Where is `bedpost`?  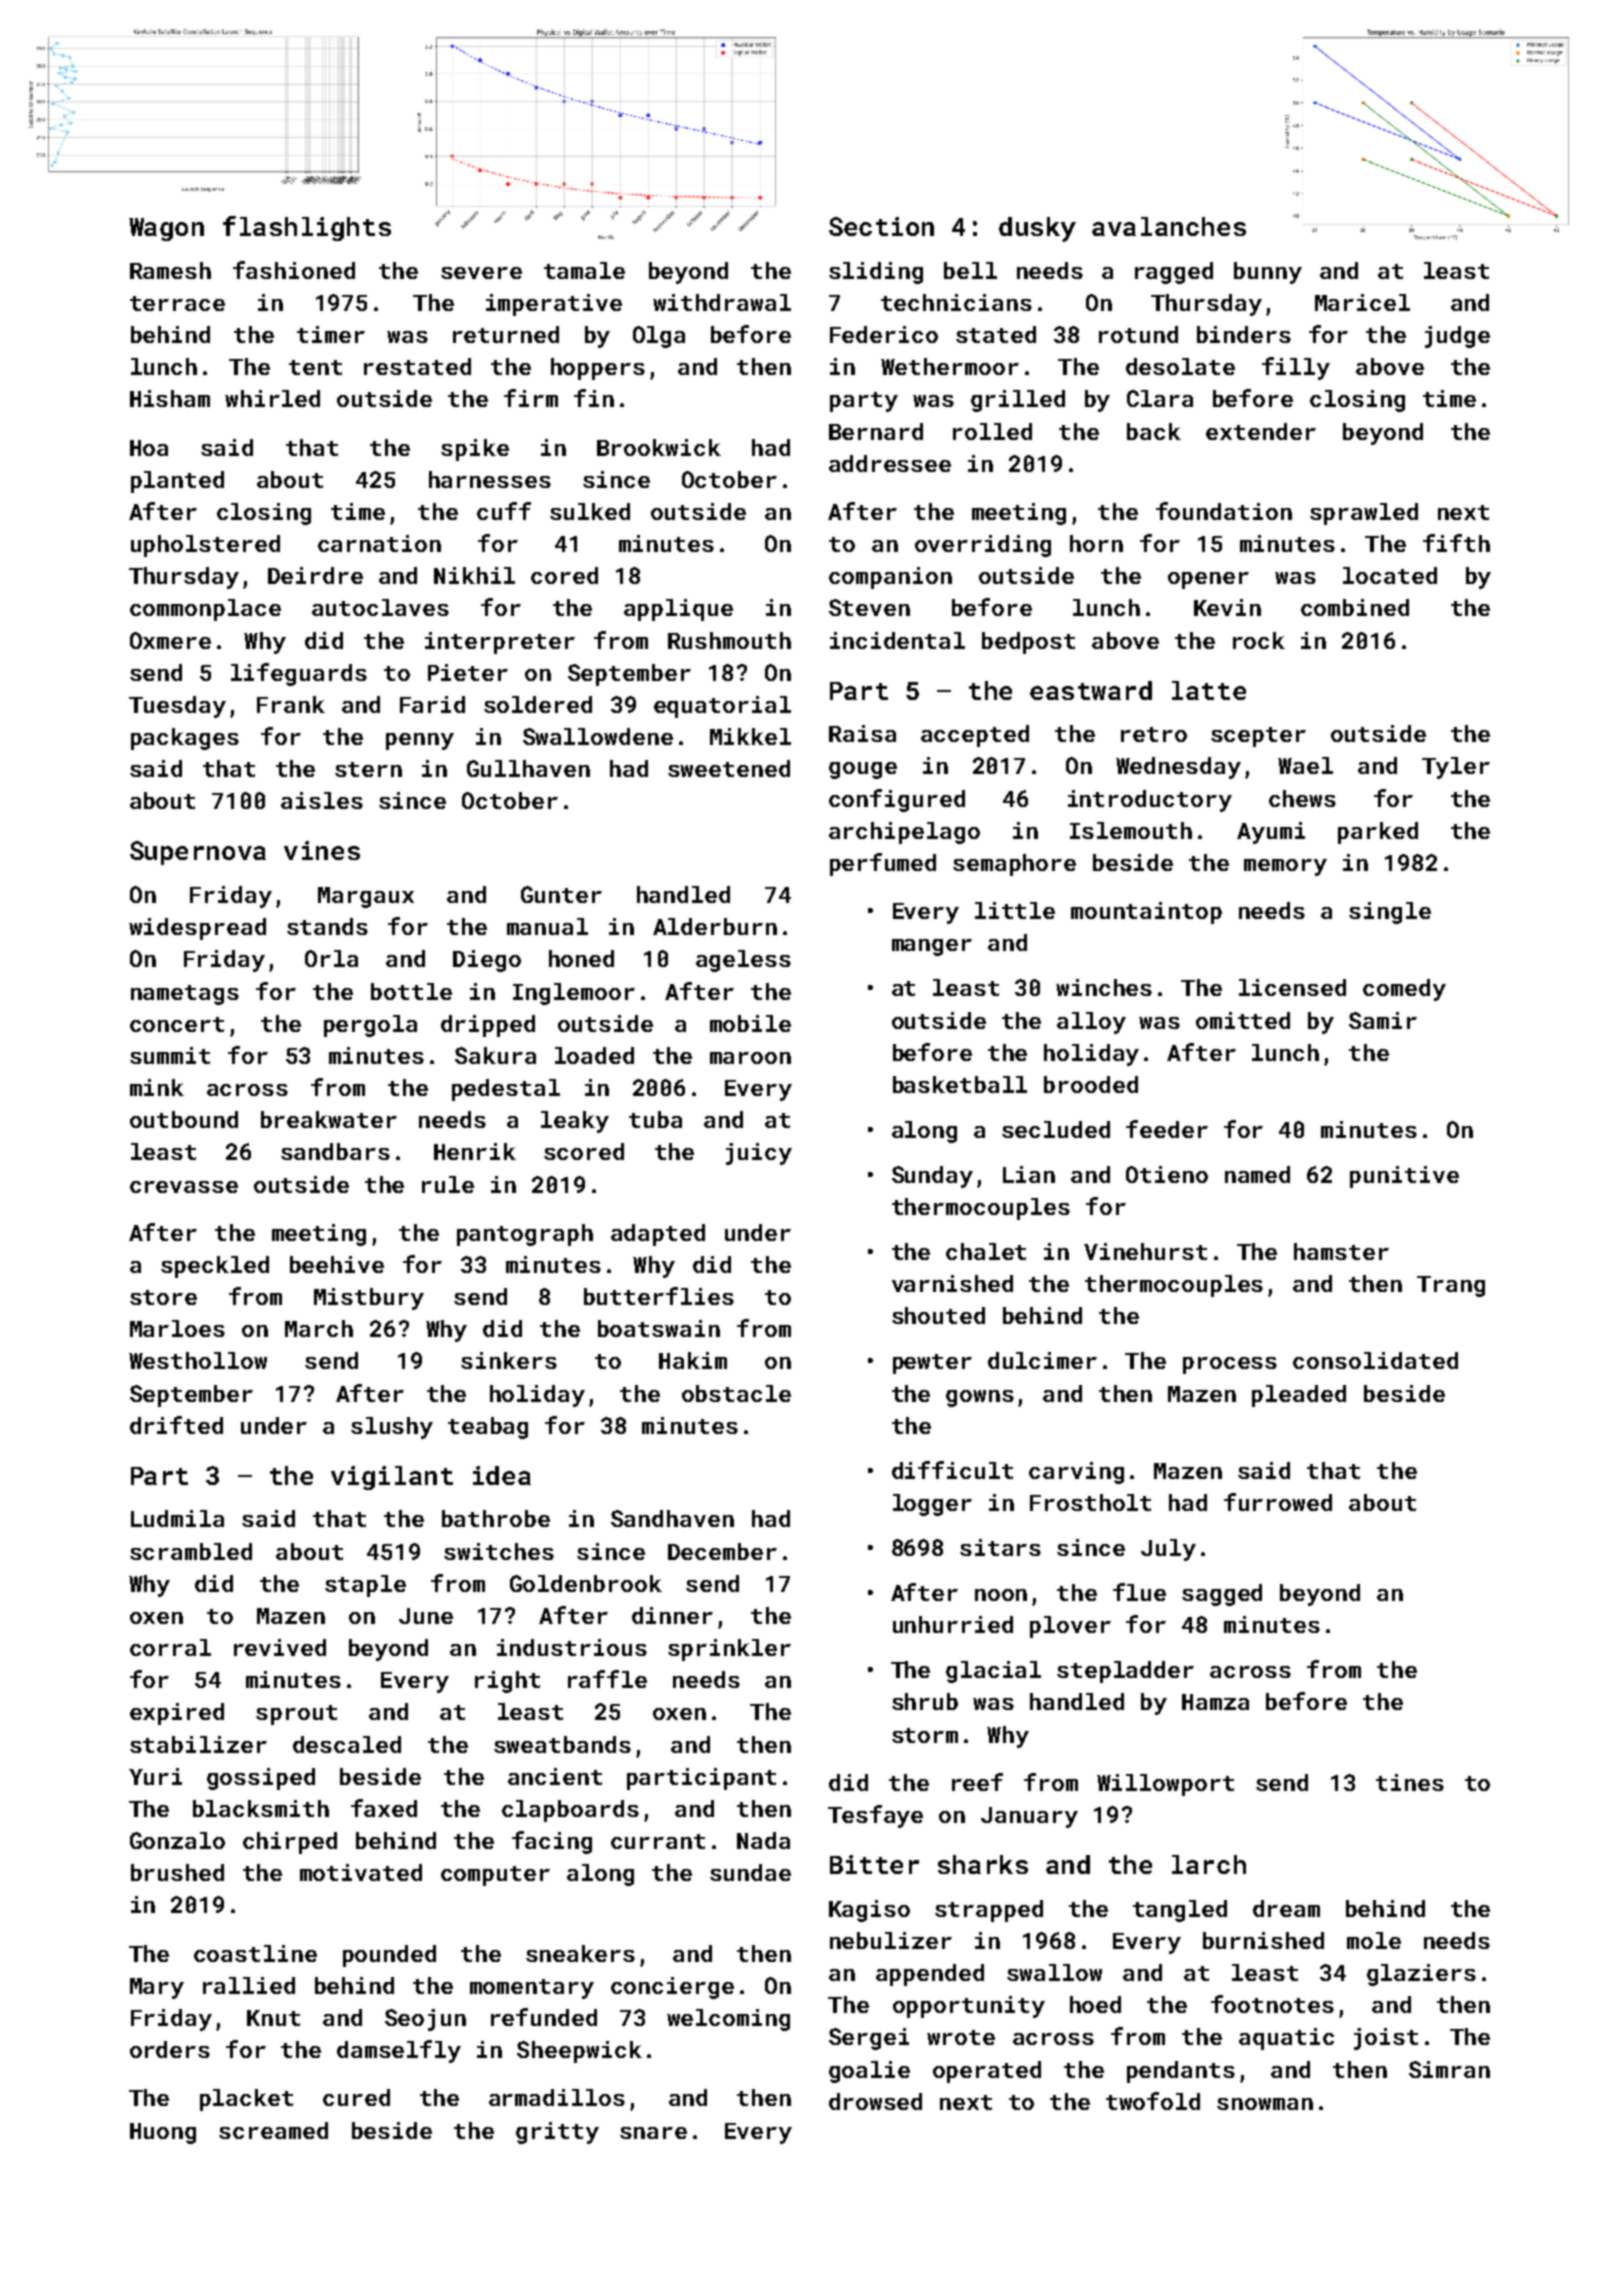 bedpost is located at coordinates (1028, 643).
